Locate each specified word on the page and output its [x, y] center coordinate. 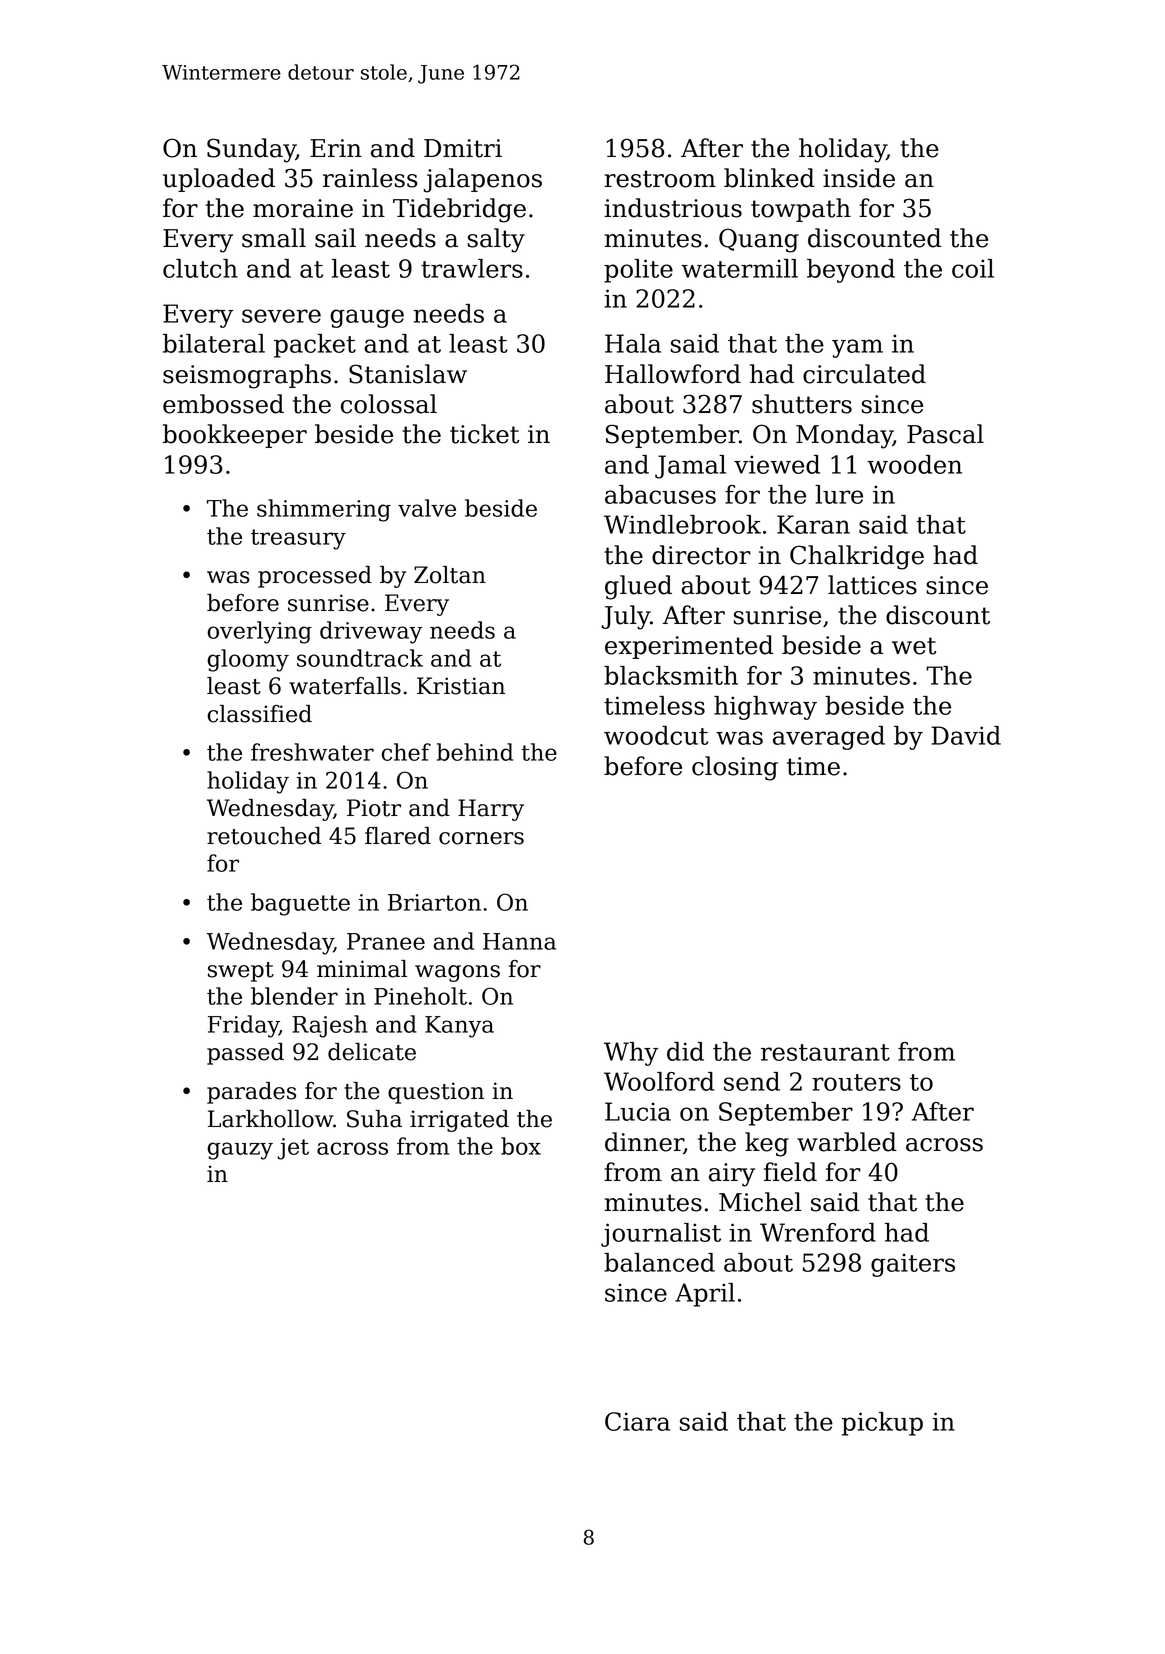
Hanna [519, 941]
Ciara [637, 1421]
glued [638, 587]
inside [859, 178]
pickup [882, 1424]
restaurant [825, 1052]
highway [765, 708]
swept [241, 972]
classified [259, 714]
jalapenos [483, 180]
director [701, 555]
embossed [223, 404]
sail [335, 238]
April [705, 1295]
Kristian [461, 686]
